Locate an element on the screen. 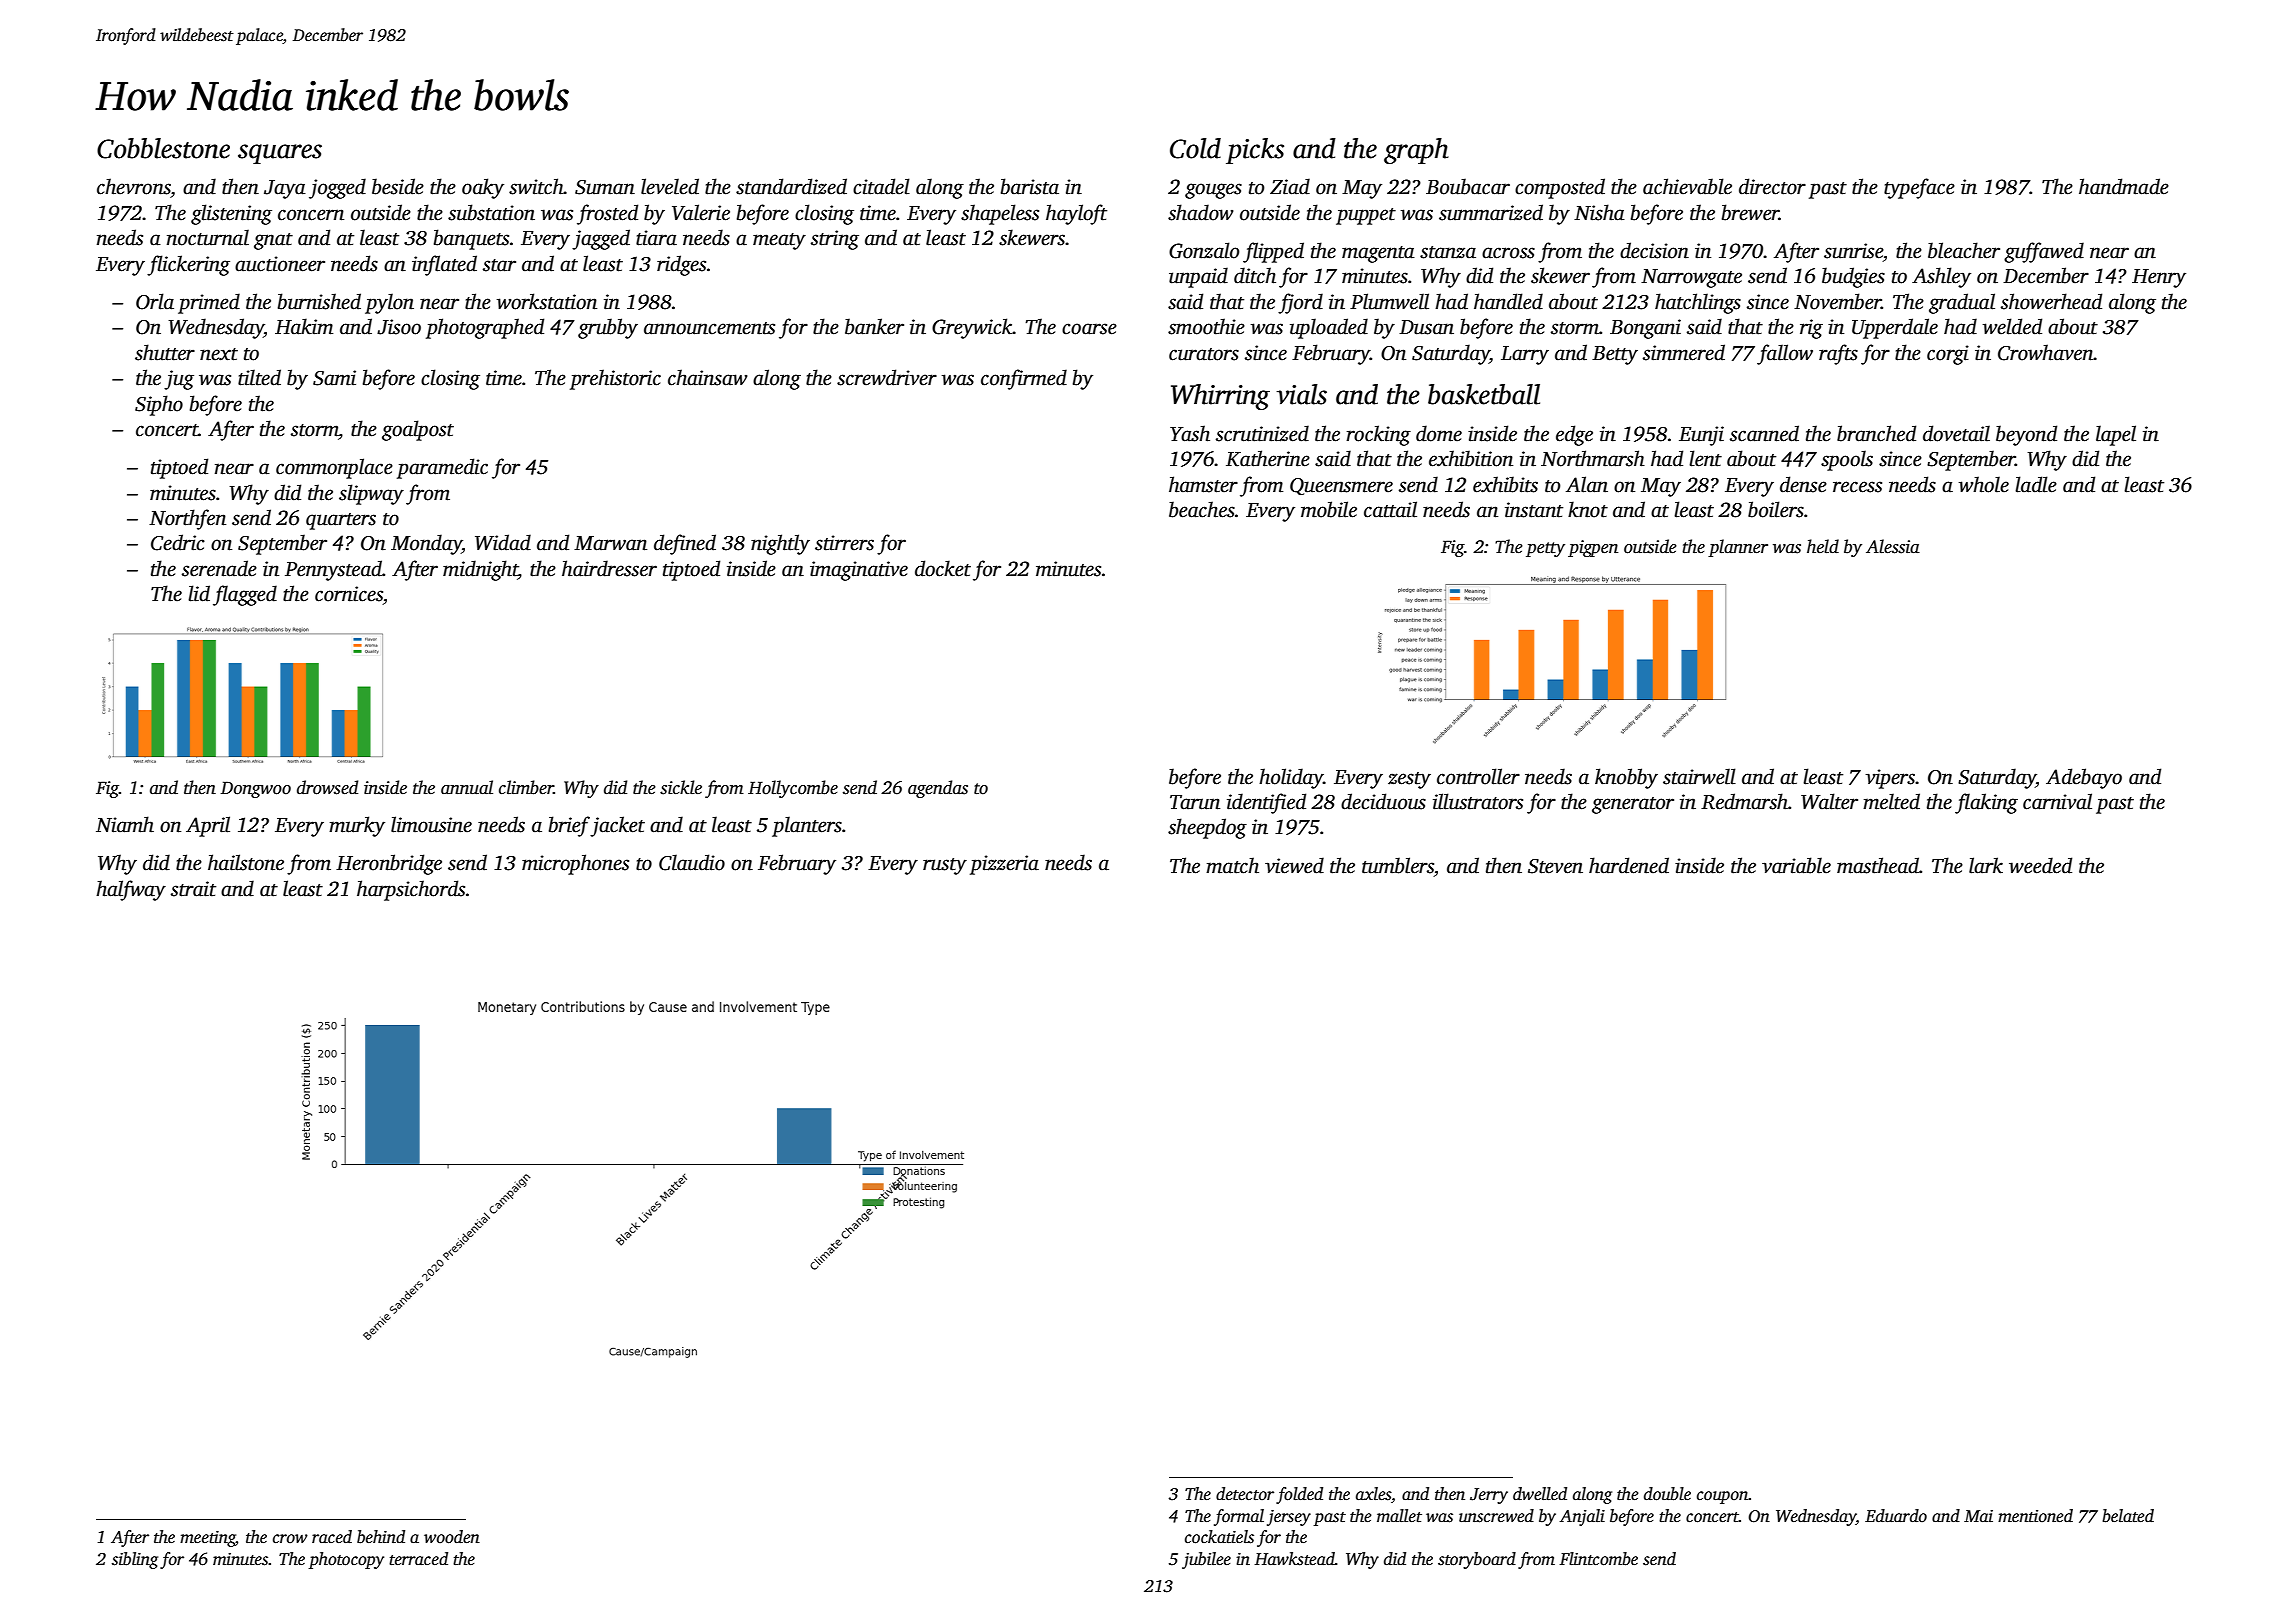 This screenshot has width=2289, height=1619. controller is located at coordinates (1478, 776).
